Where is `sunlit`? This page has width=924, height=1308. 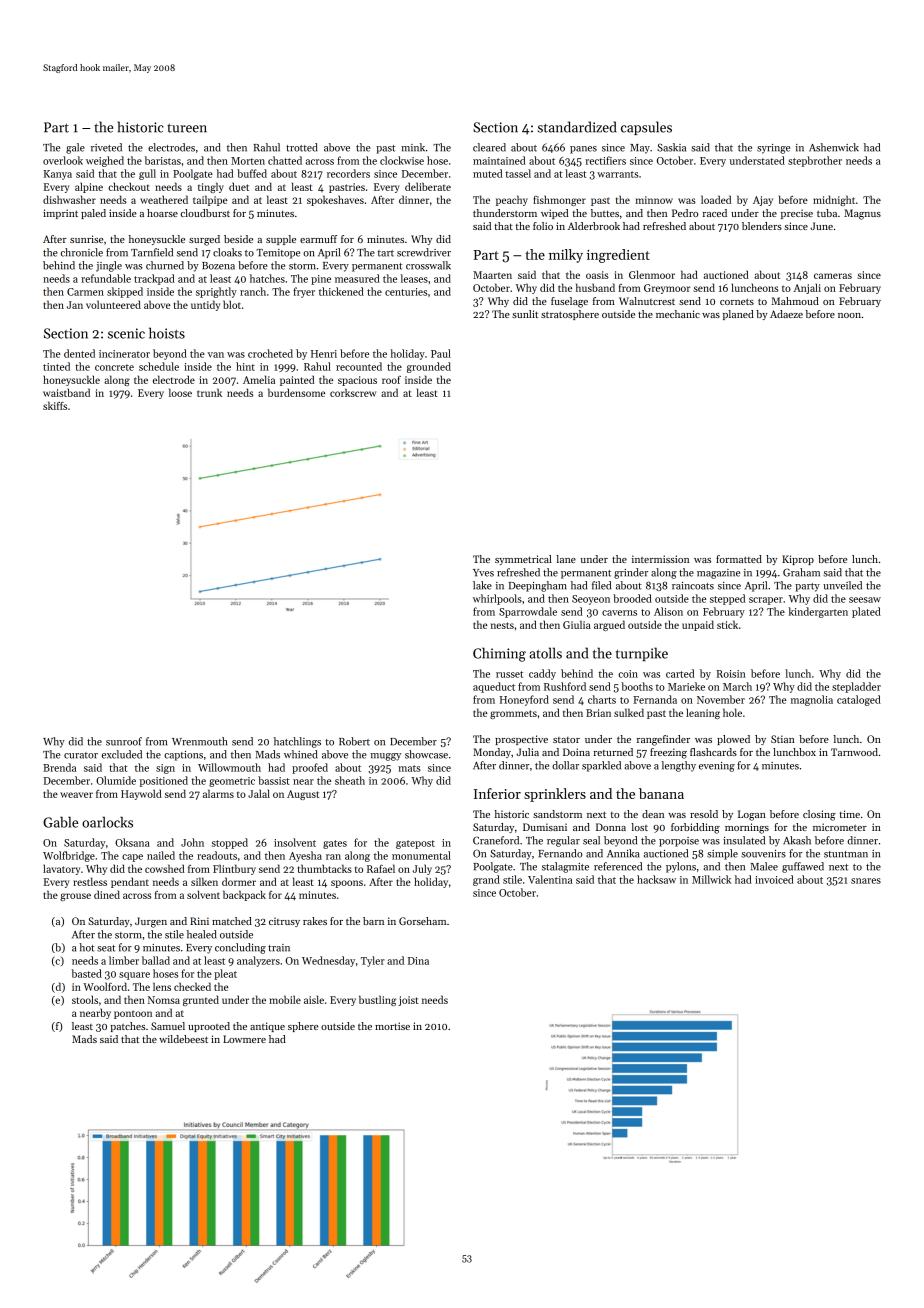 sunlit is located at coordinates (525, 314).
